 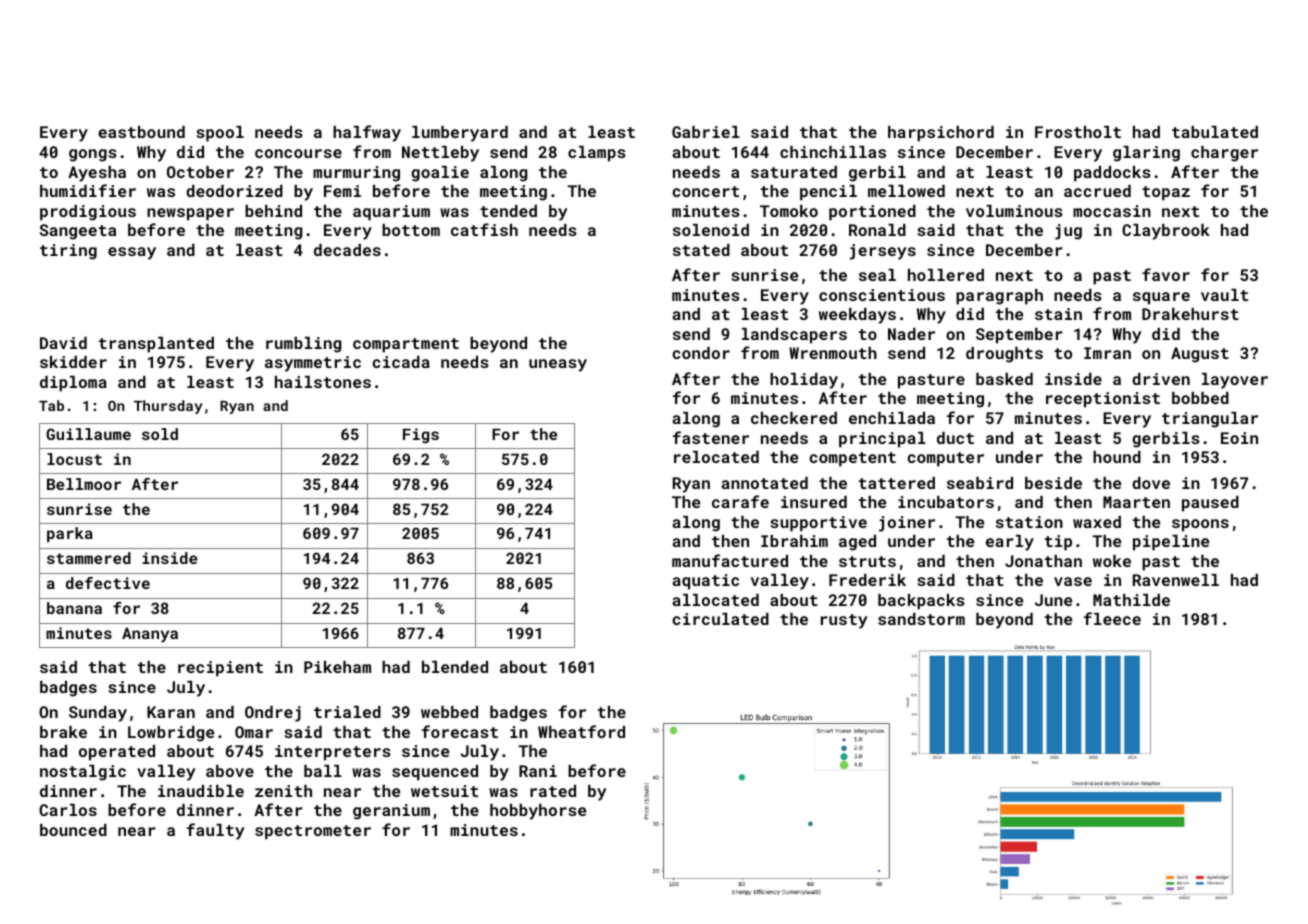 I want to click on fleece, so click(x=1112, y=618).
